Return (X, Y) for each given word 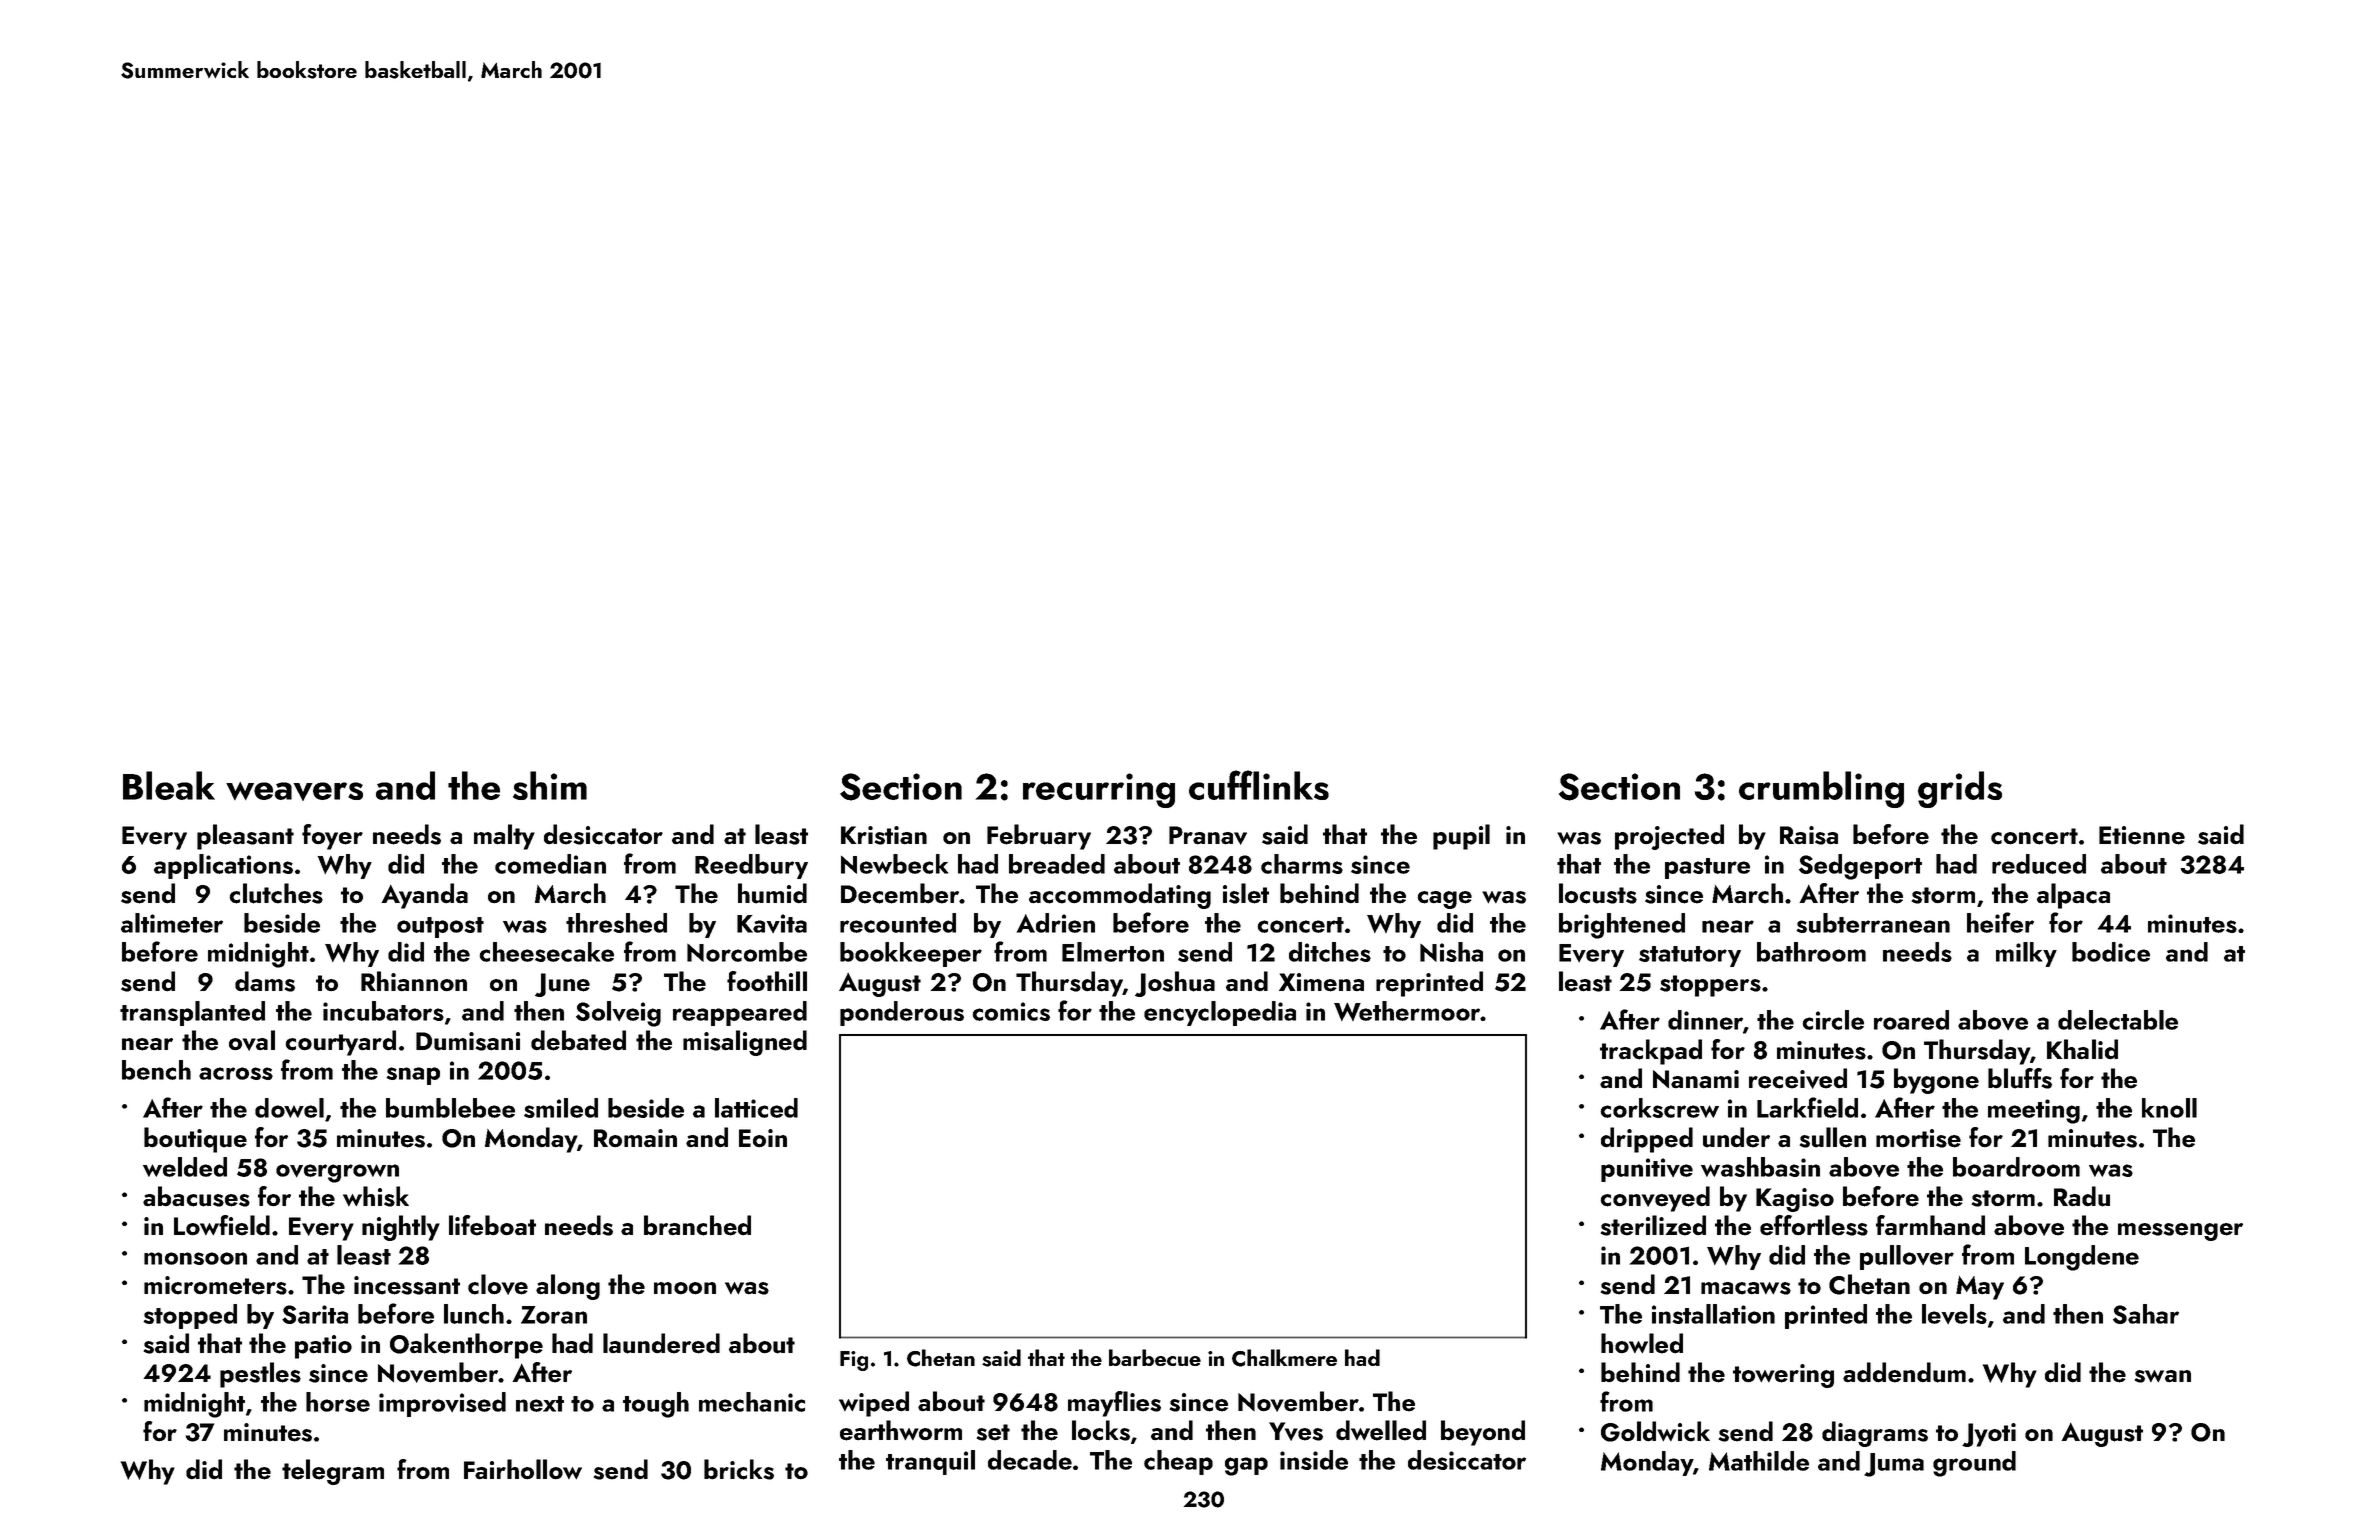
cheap (1178, 1462)
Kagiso (1795, 1200)
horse (338, 1402)
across (236, 1073)
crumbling (1821, 789)
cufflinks (1259, 785)
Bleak (169, 785)
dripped (1647, 1140)
